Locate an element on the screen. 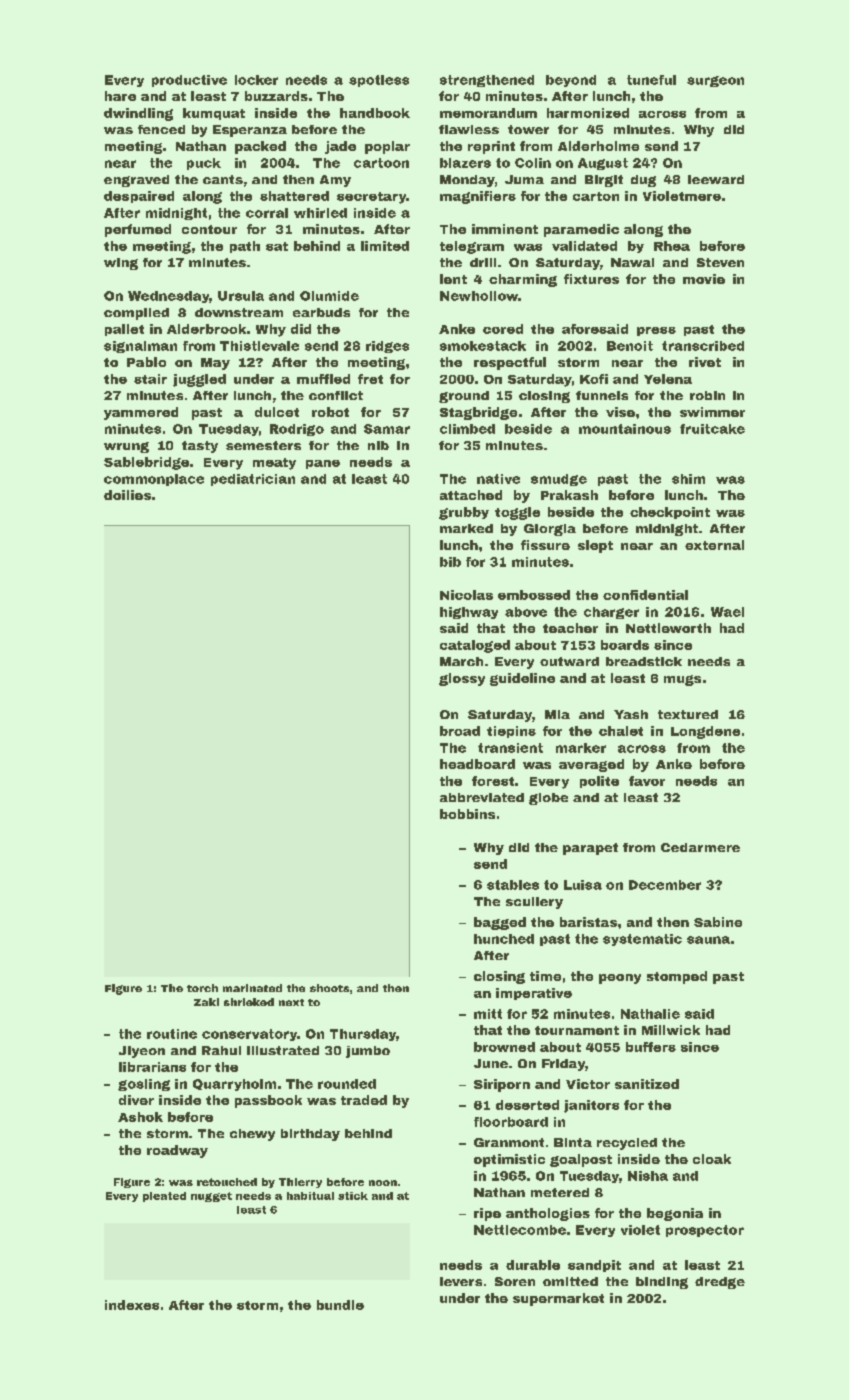 This screenshot has height=1400, width=849. shim is located at coordinates (688, 479).
